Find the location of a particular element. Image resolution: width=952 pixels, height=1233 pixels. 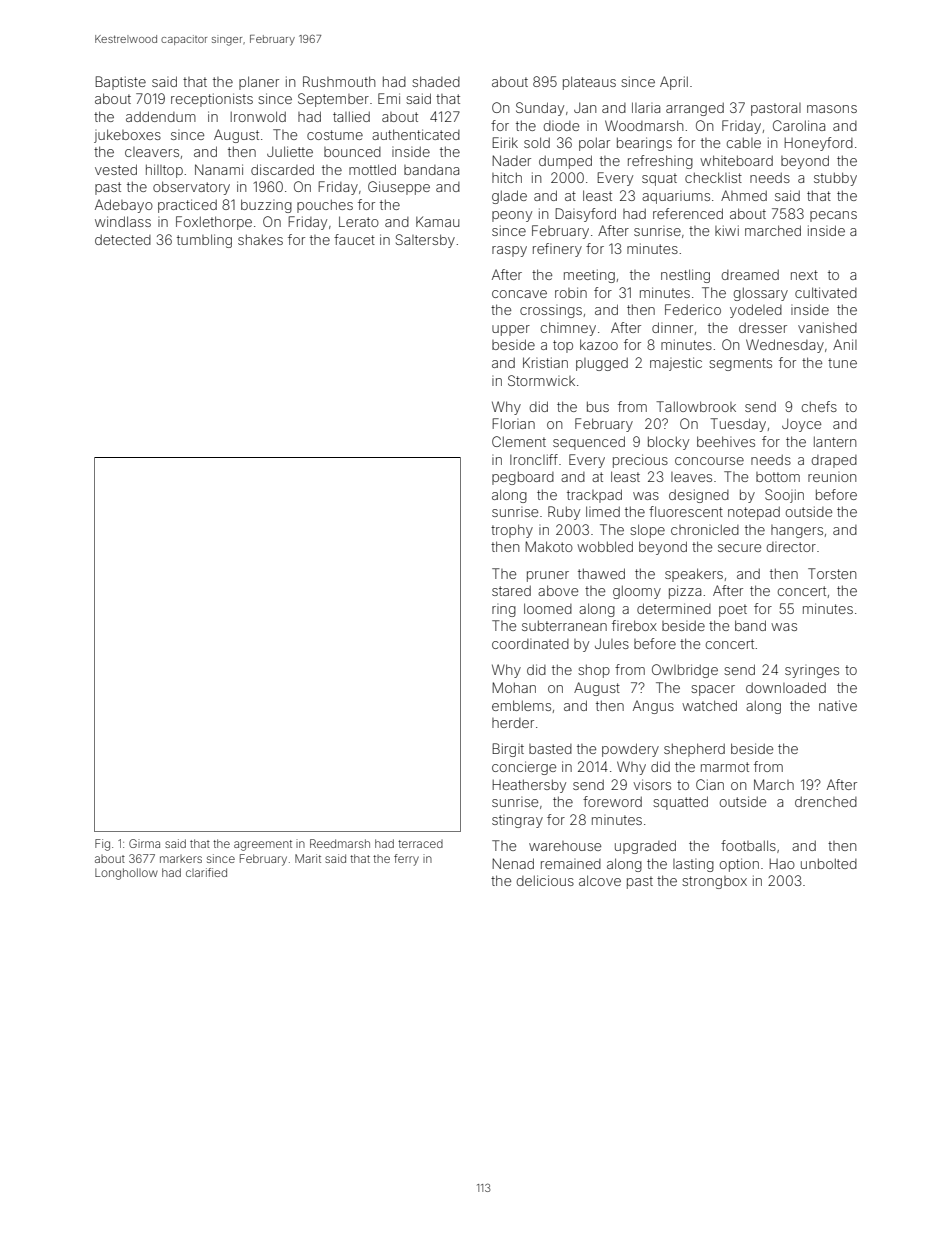

trophy is located at coordinates (512, 531).
